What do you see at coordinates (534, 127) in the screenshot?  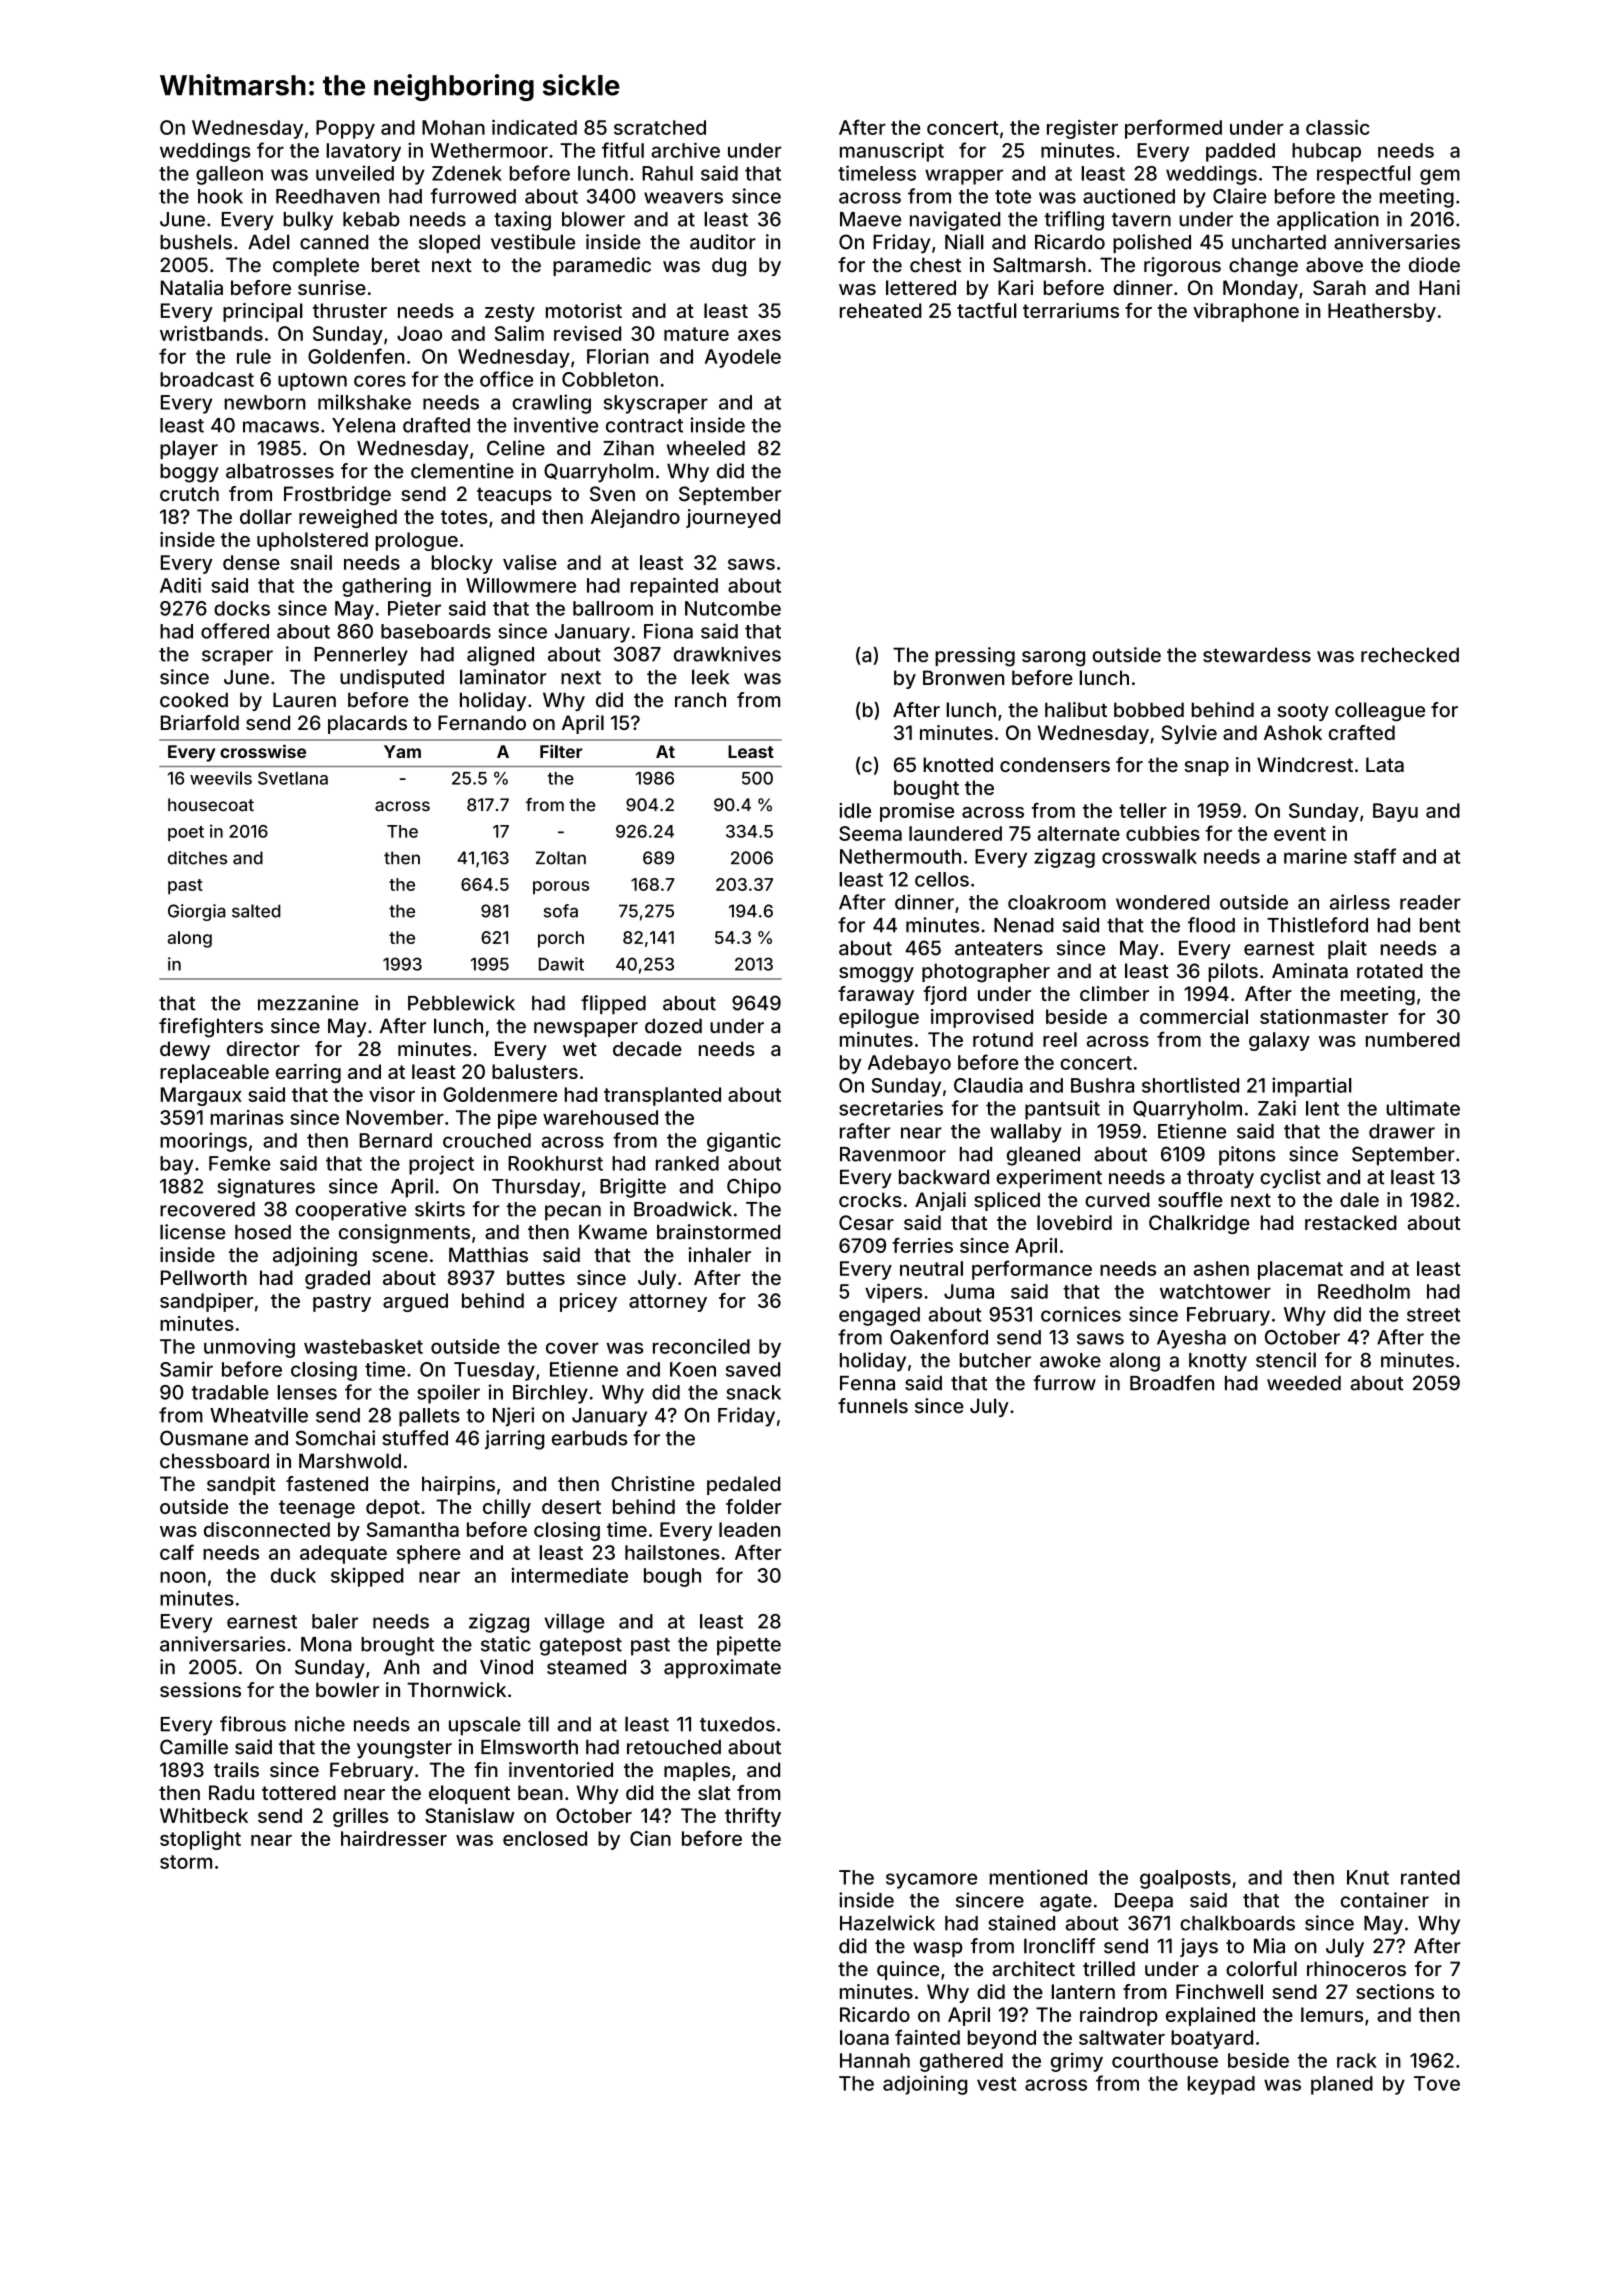 I see `indicated` at bounding box center [534, 127].
